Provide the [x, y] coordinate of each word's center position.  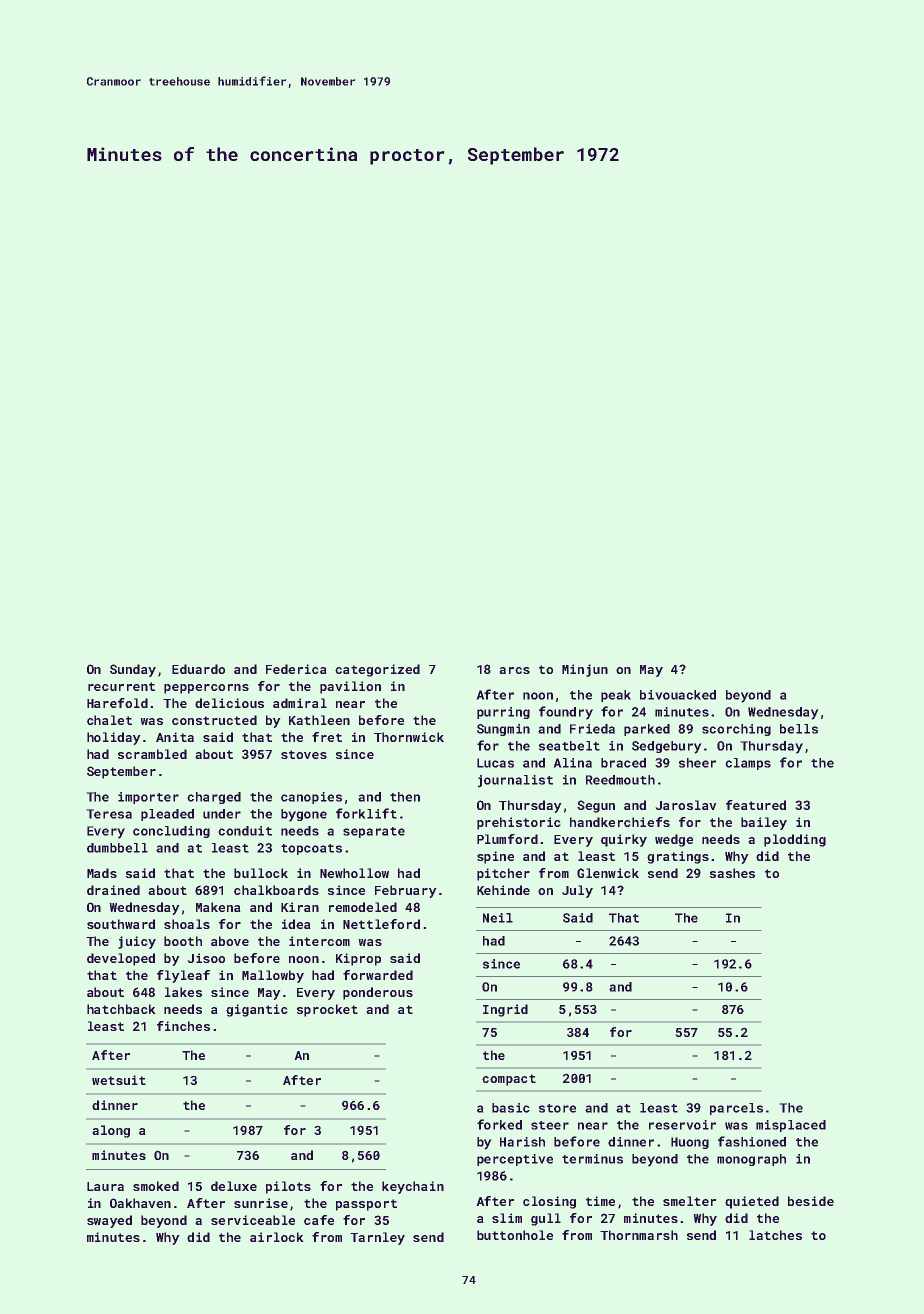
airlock [276, 1237]
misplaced [791, 1126]
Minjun [585, 670]
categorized [377, 670]
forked [499, 1124]
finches [183, 1026]
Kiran [300, 907]
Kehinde [503, 890]
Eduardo [198, 669]
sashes [732, 873]
